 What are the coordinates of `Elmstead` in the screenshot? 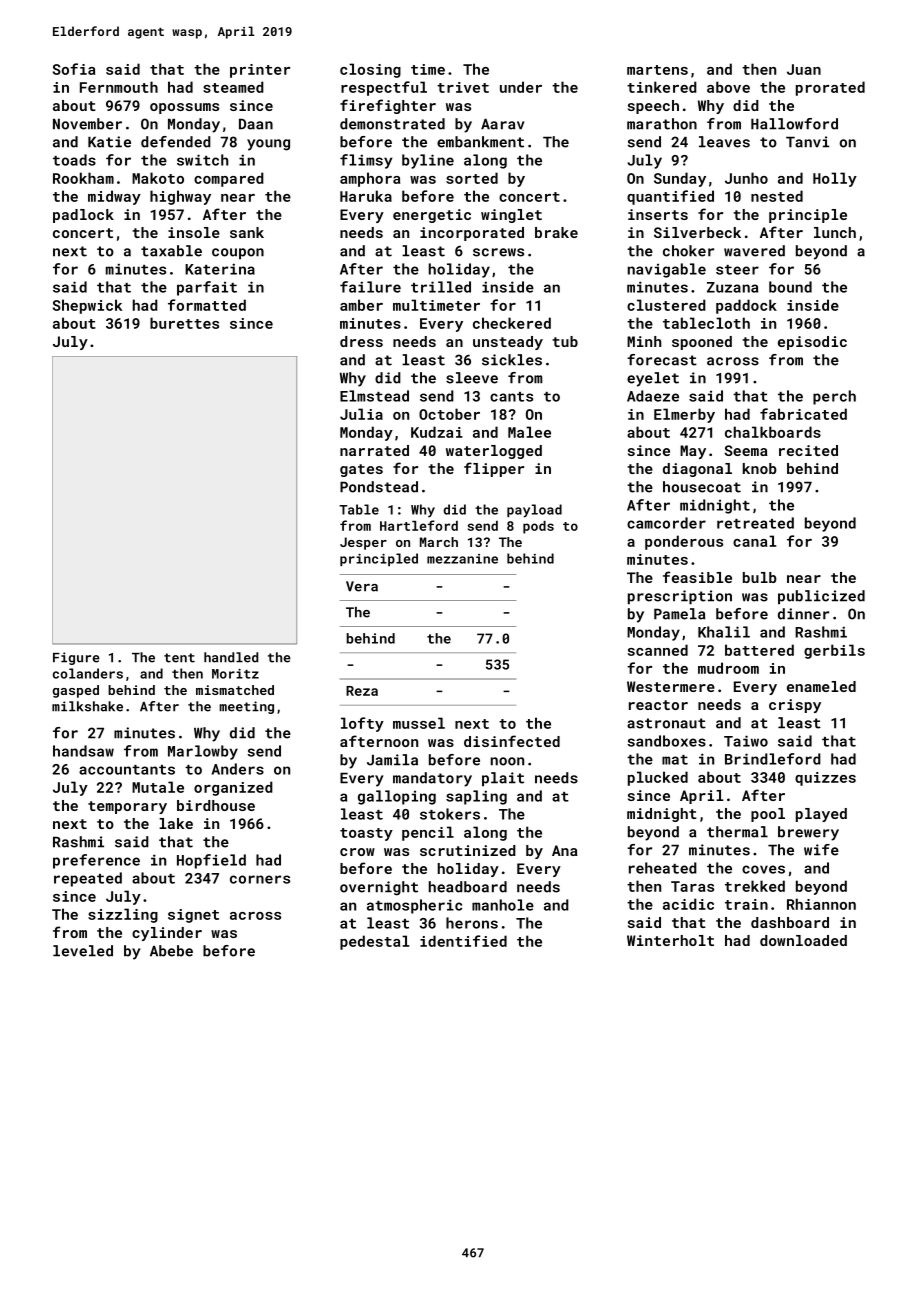 It's located at (374, 396).
